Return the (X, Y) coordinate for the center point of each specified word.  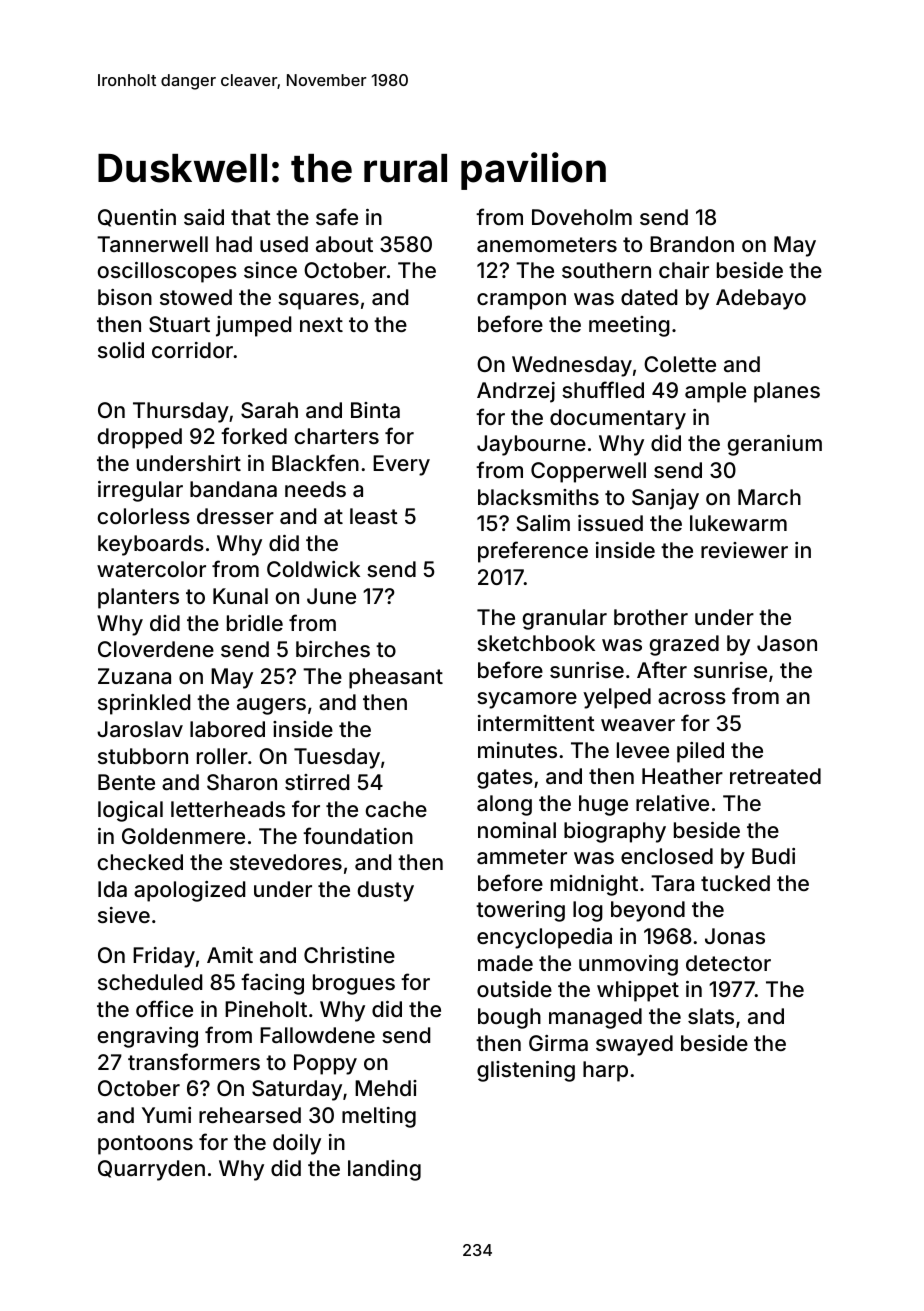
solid (121, 350)
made (505, 963)
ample (715, 392)
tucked (735, 883)
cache (396, 809)
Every (401, 465)
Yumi (166, 1115)
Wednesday (572, 366)
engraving (148, 1037)
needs (315, 489)
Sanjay (665, 499)
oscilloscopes (167, 272)
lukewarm (738, 523)
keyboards (151, 545)
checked (140, 862)
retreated (775, 776)
